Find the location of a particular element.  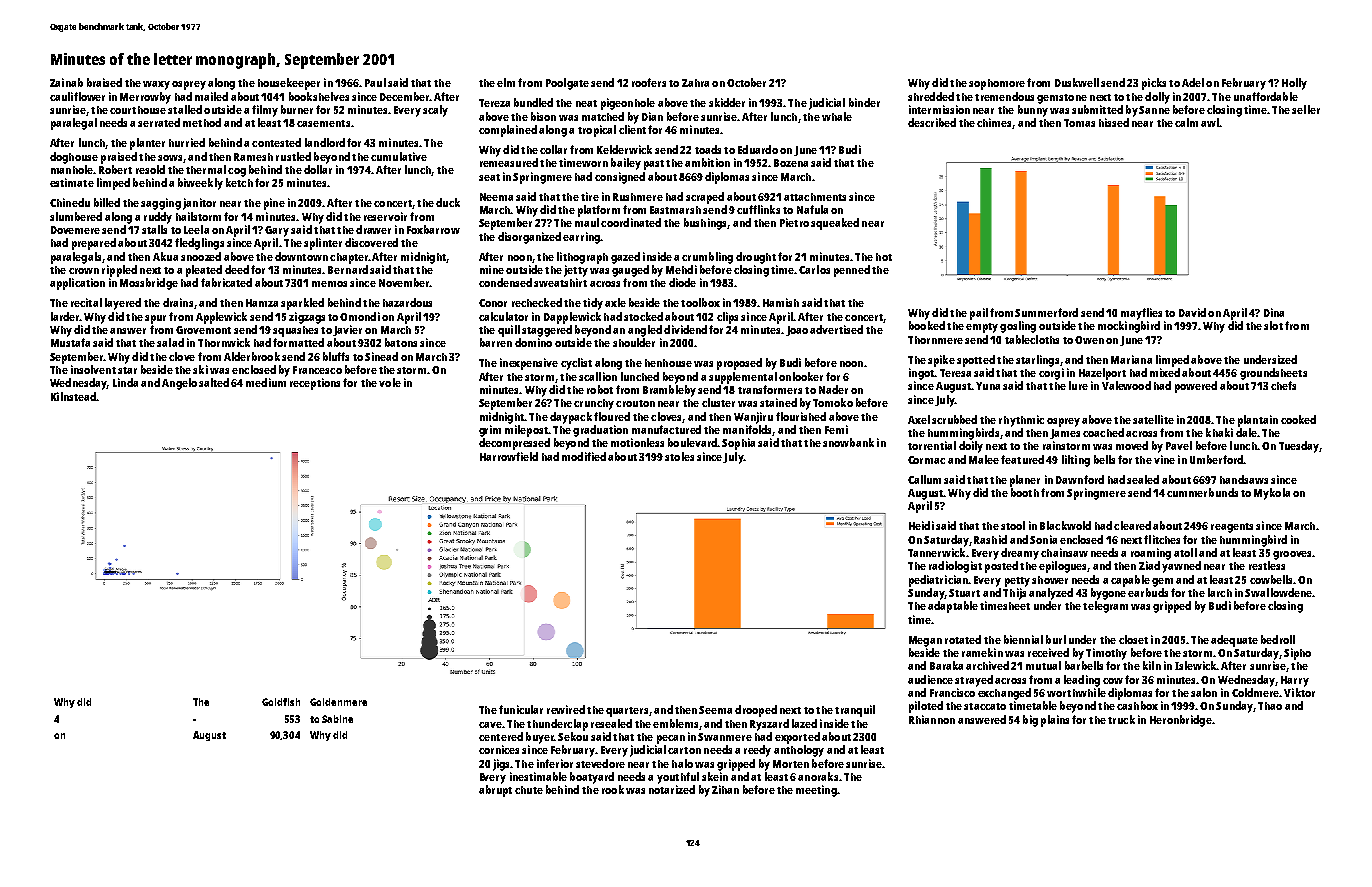

Baraka is located at coordinates (946, 665).
